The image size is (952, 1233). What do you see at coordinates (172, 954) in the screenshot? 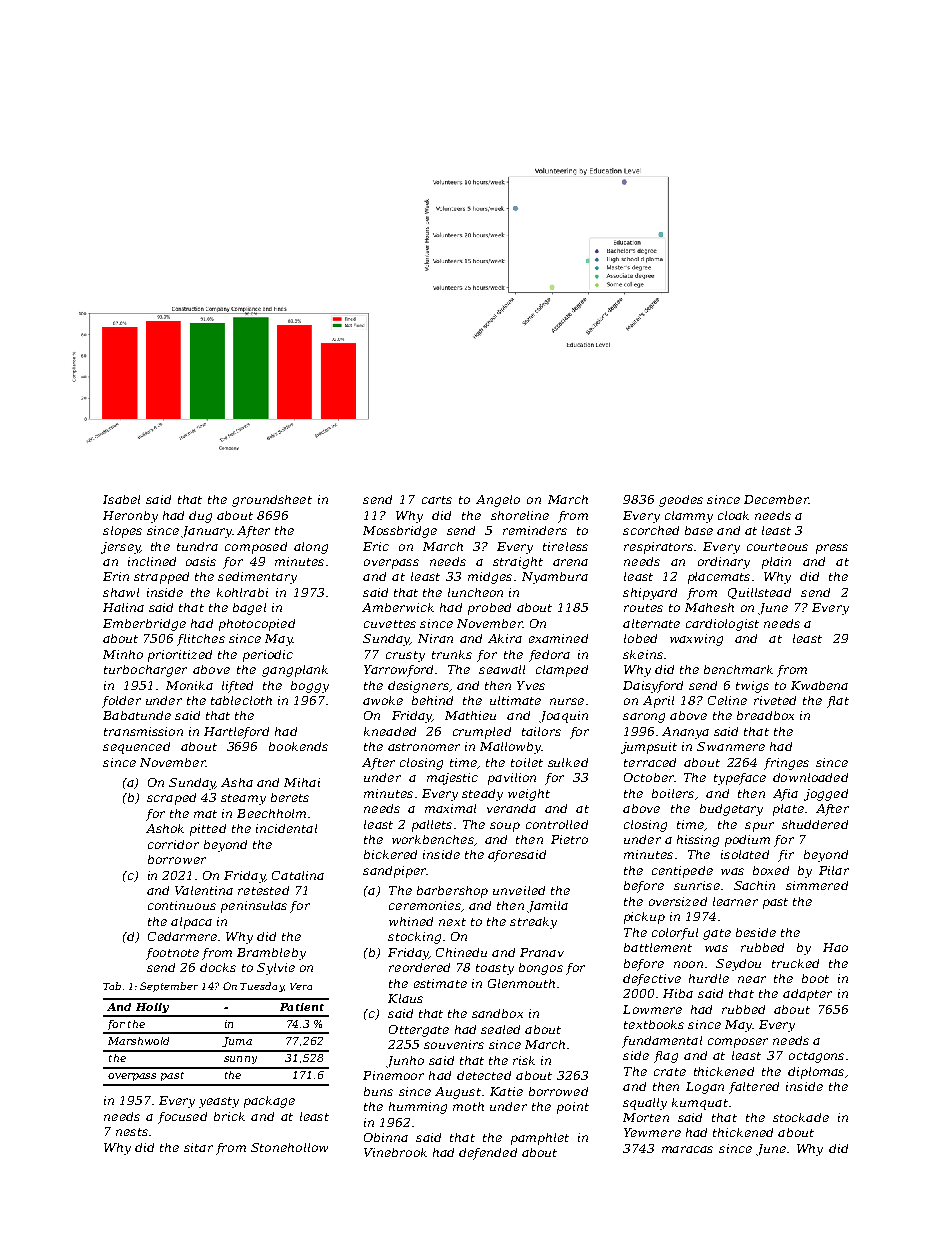
I see `footnote` at bounding box center [172, 954].
